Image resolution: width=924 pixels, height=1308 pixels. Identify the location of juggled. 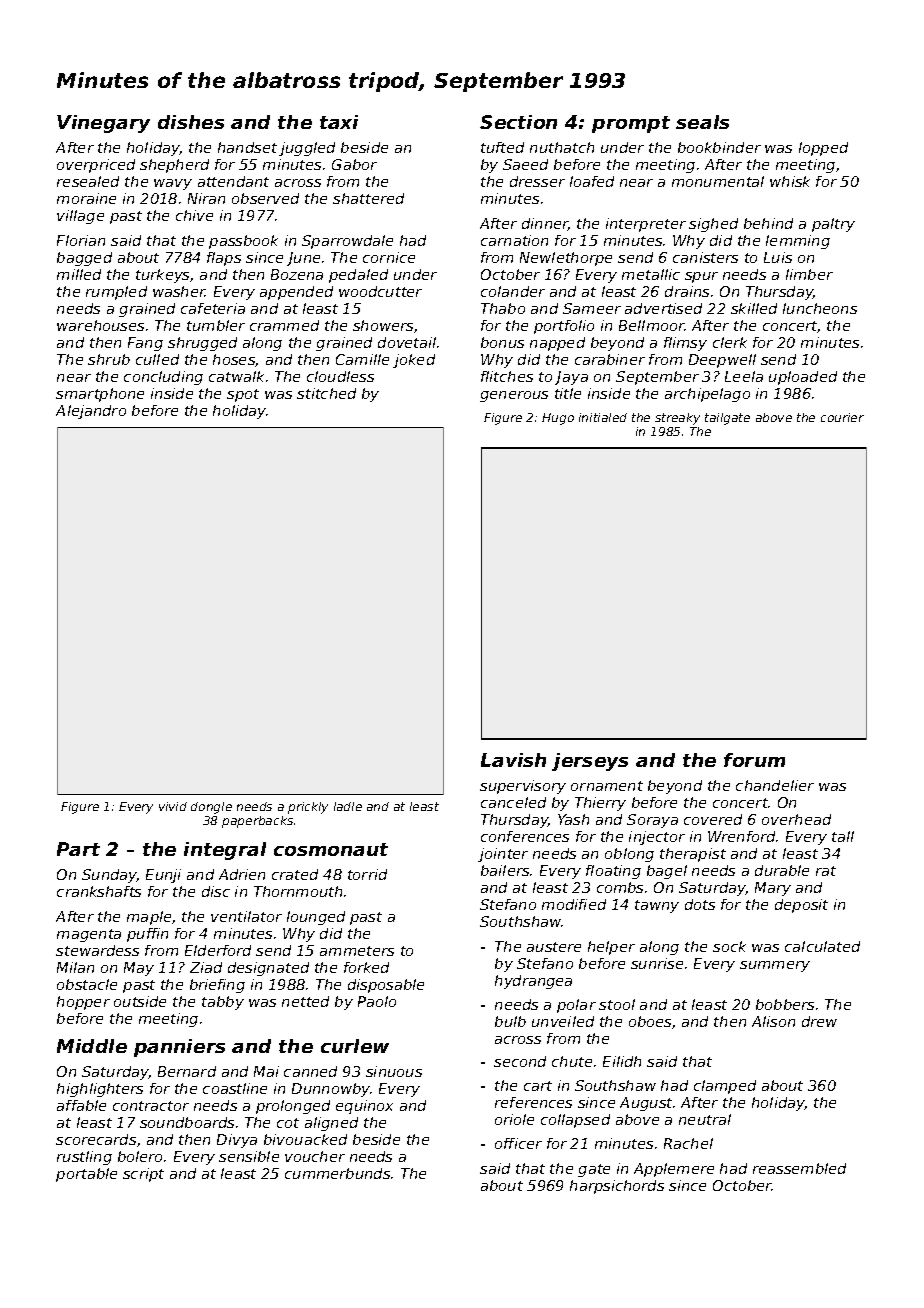
(307, 149).
